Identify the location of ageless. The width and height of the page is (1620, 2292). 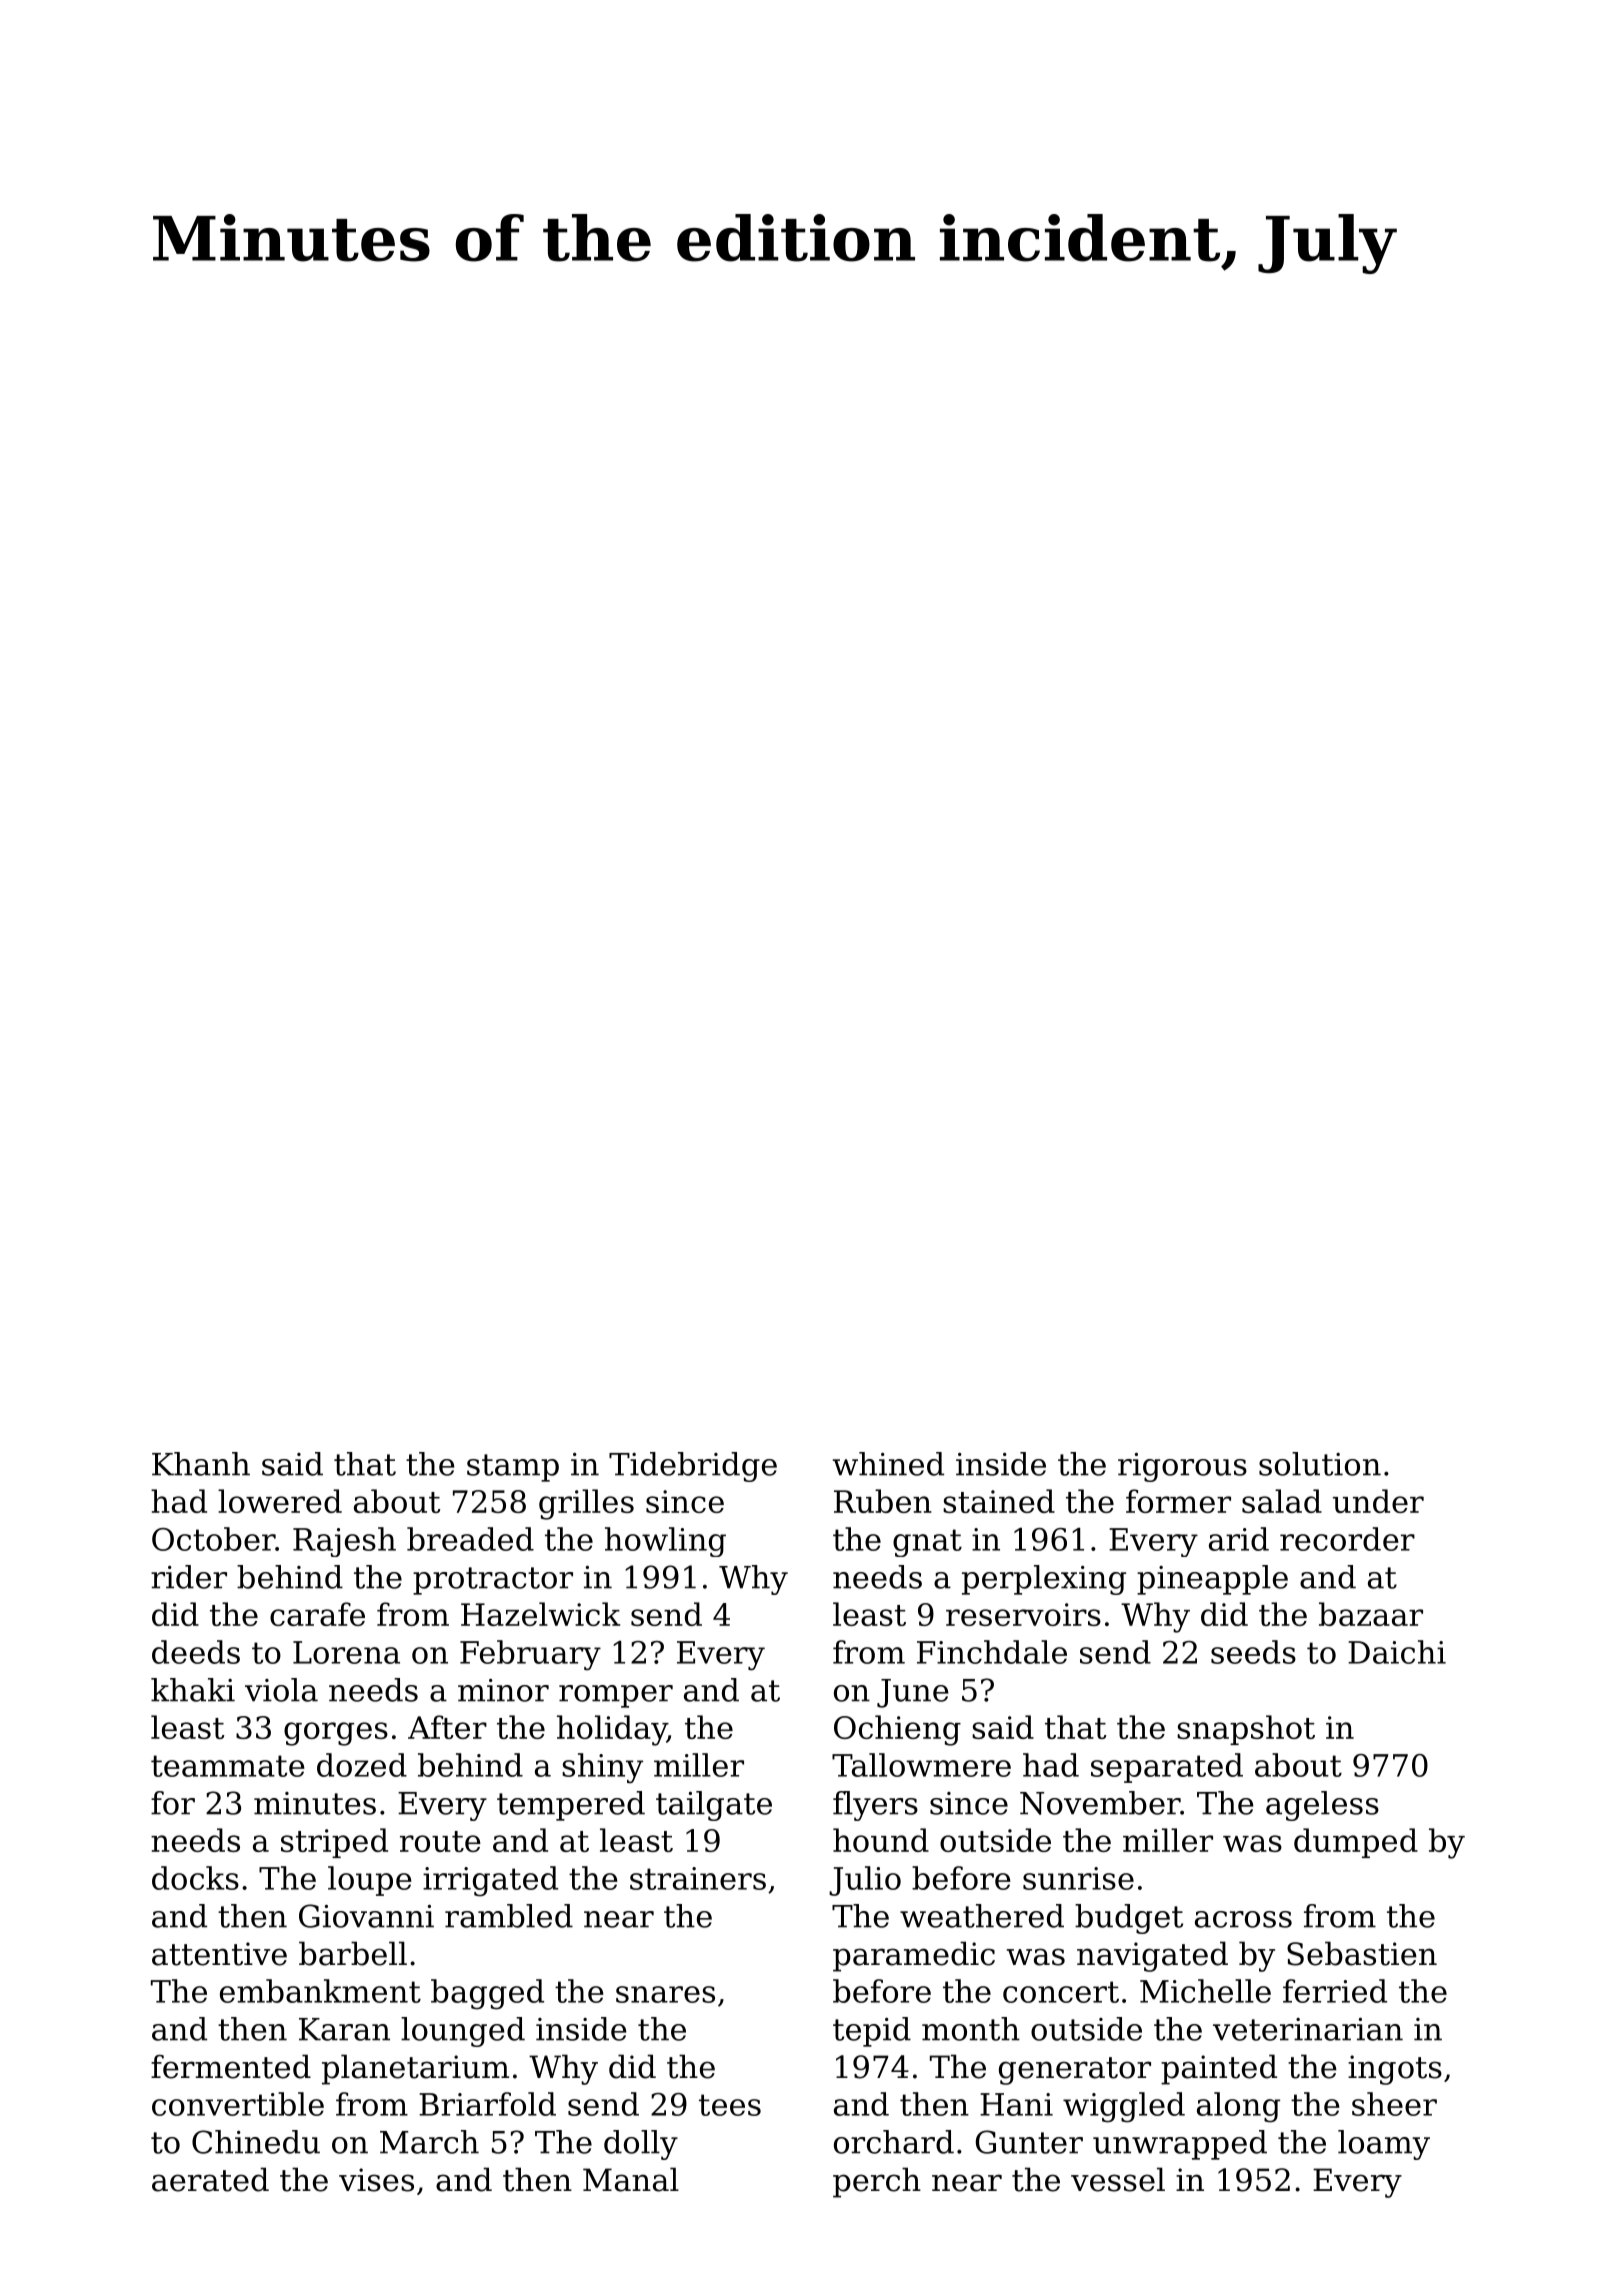
(1322, 1806).
